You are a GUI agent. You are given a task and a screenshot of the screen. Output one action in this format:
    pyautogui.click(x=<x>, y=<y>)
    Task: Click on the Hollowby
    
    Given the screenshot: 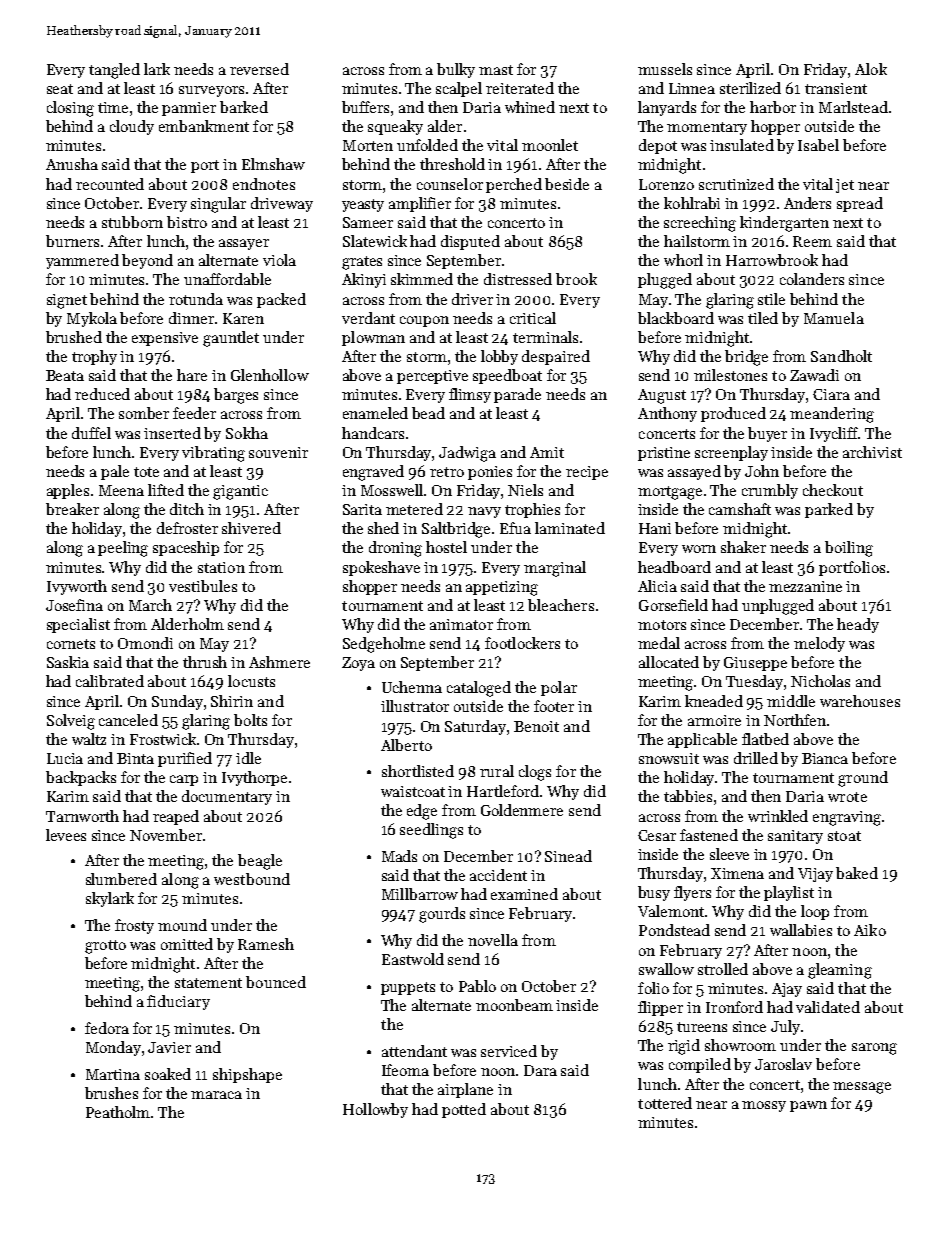 What is the action you would take?
    pyautogui.click(x=375, y=1110)
